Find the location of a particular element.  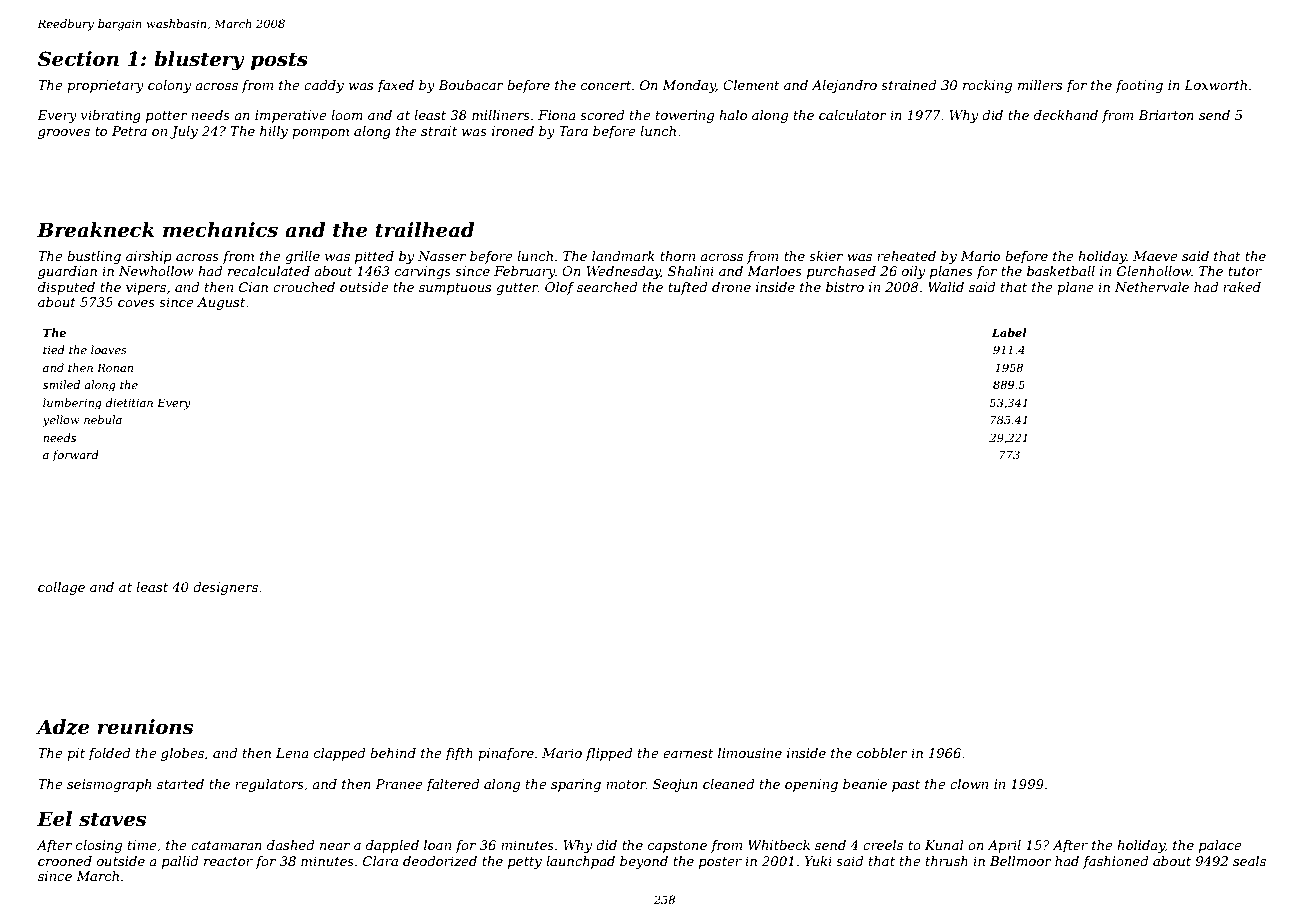

clown is located at coordinates (969, 784).
